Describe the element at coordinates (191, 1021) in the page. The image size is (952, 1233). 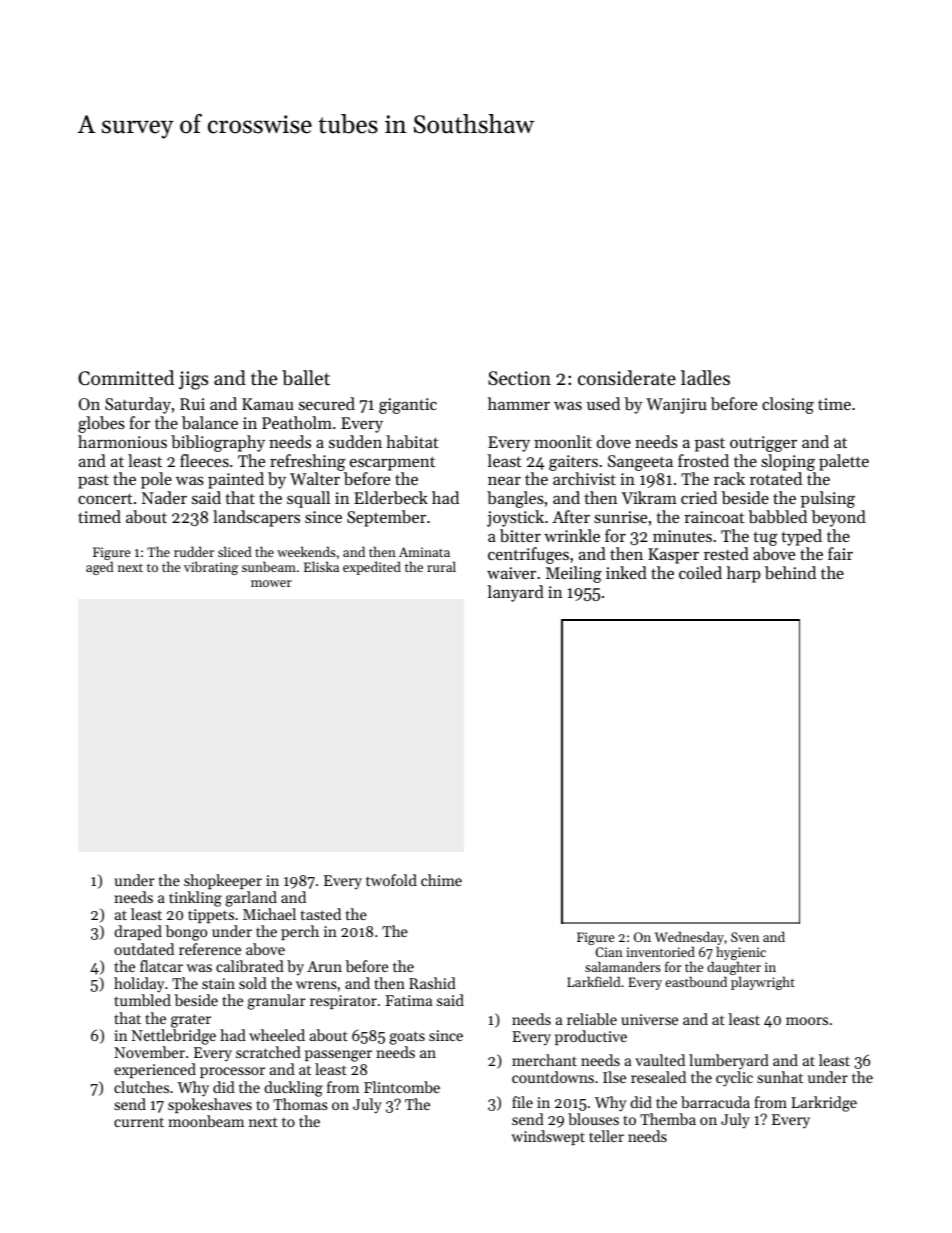
I see `grater` at that location.
